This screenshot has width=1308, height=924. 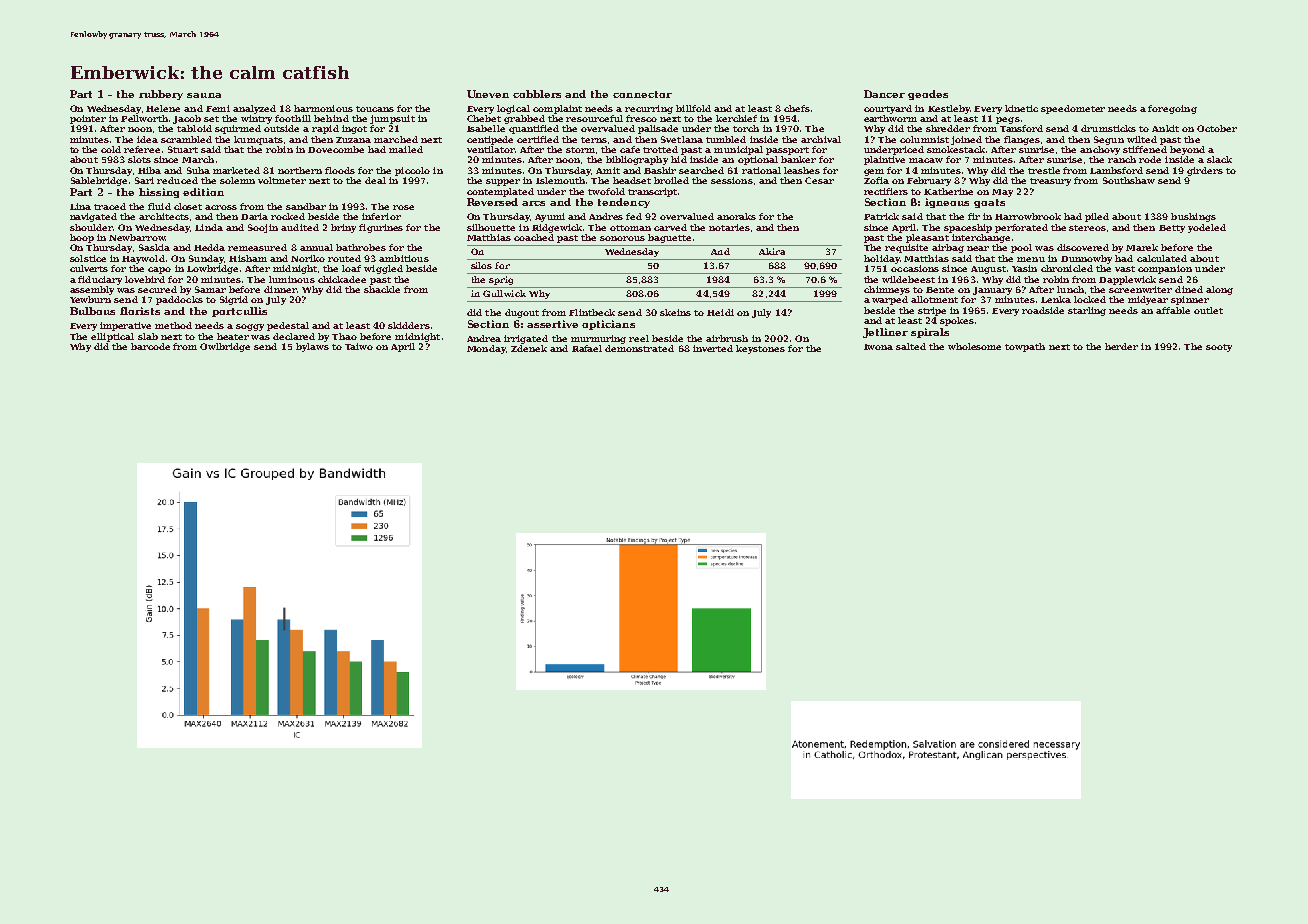 What do you see at coordinates (1008, 120) in the screenshot?
I see `pegs` at bounding box center [1008, 120].
